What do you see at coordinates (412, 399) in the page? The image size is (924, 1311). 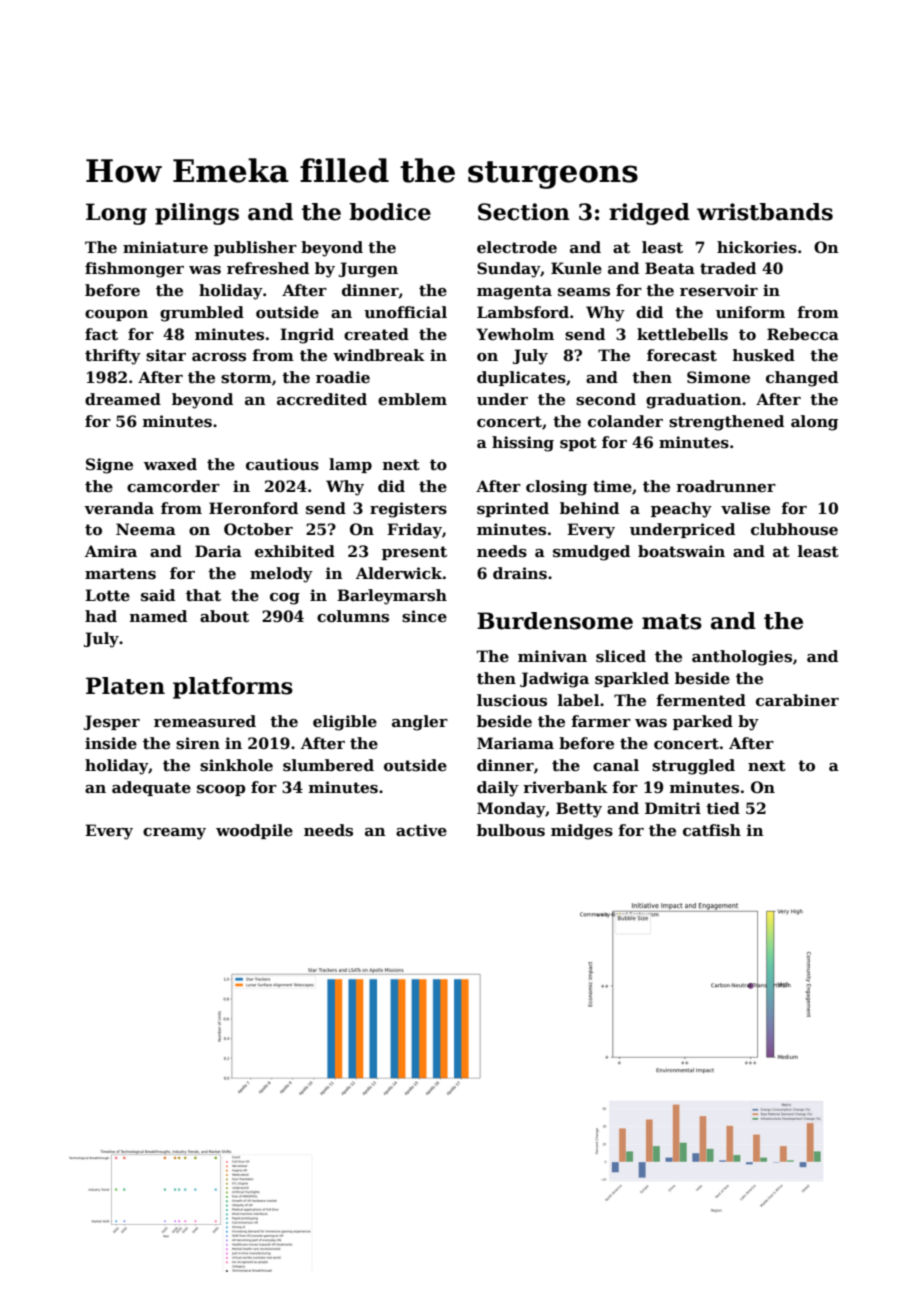 I see `emblem` at bounding box center [412, 399].
